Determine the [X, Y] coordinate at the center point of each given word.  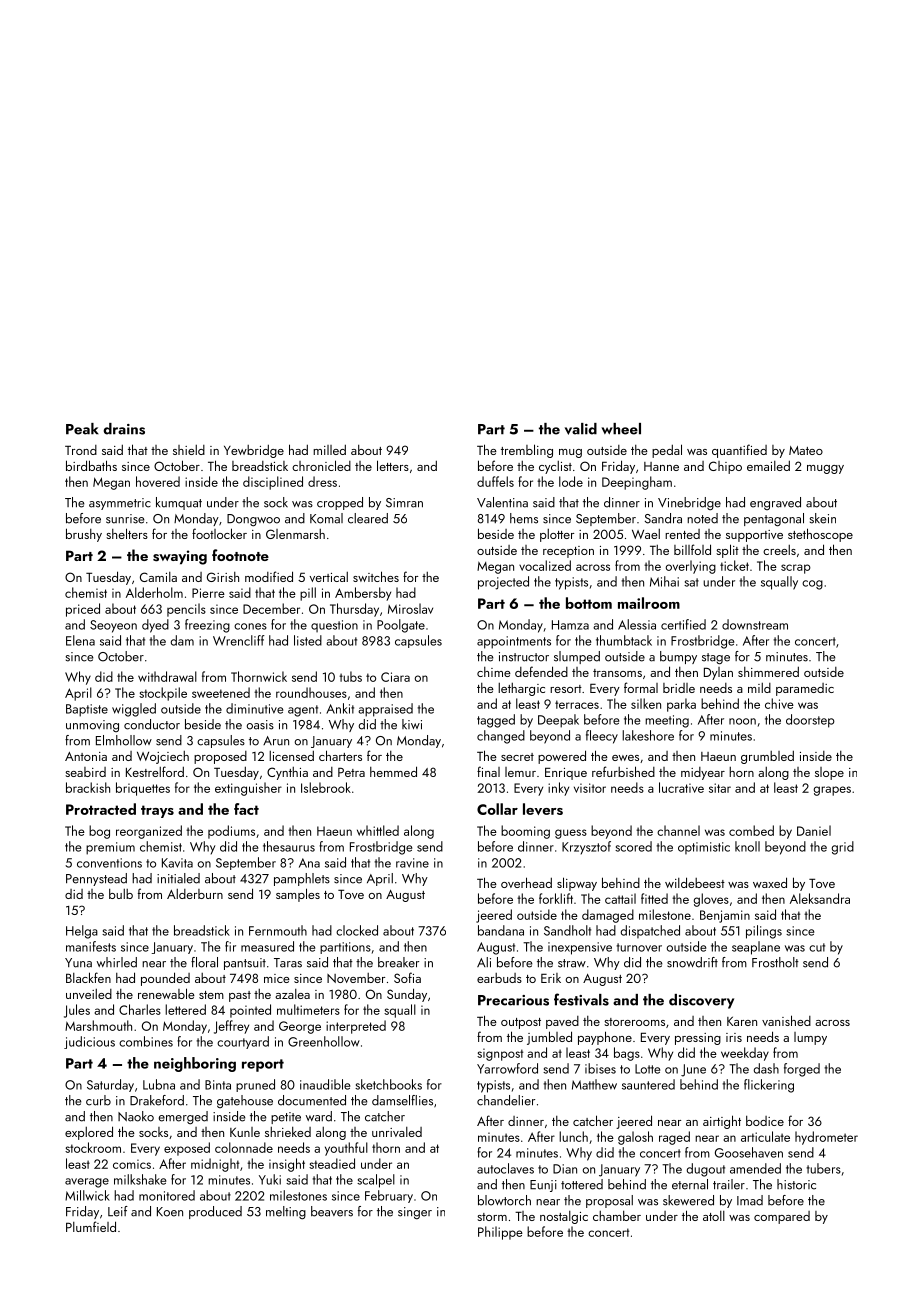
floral [204, 962]
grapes [832, 791]
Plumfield [91, 1226]
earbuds [499, 978]
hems [524, 518]
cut [817, 947]
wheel [621, 429]
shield [189, 450]
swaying [180, 557]
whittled [378, 830]
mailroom [649, 603]
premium [110, 848]
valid [581, 429]
